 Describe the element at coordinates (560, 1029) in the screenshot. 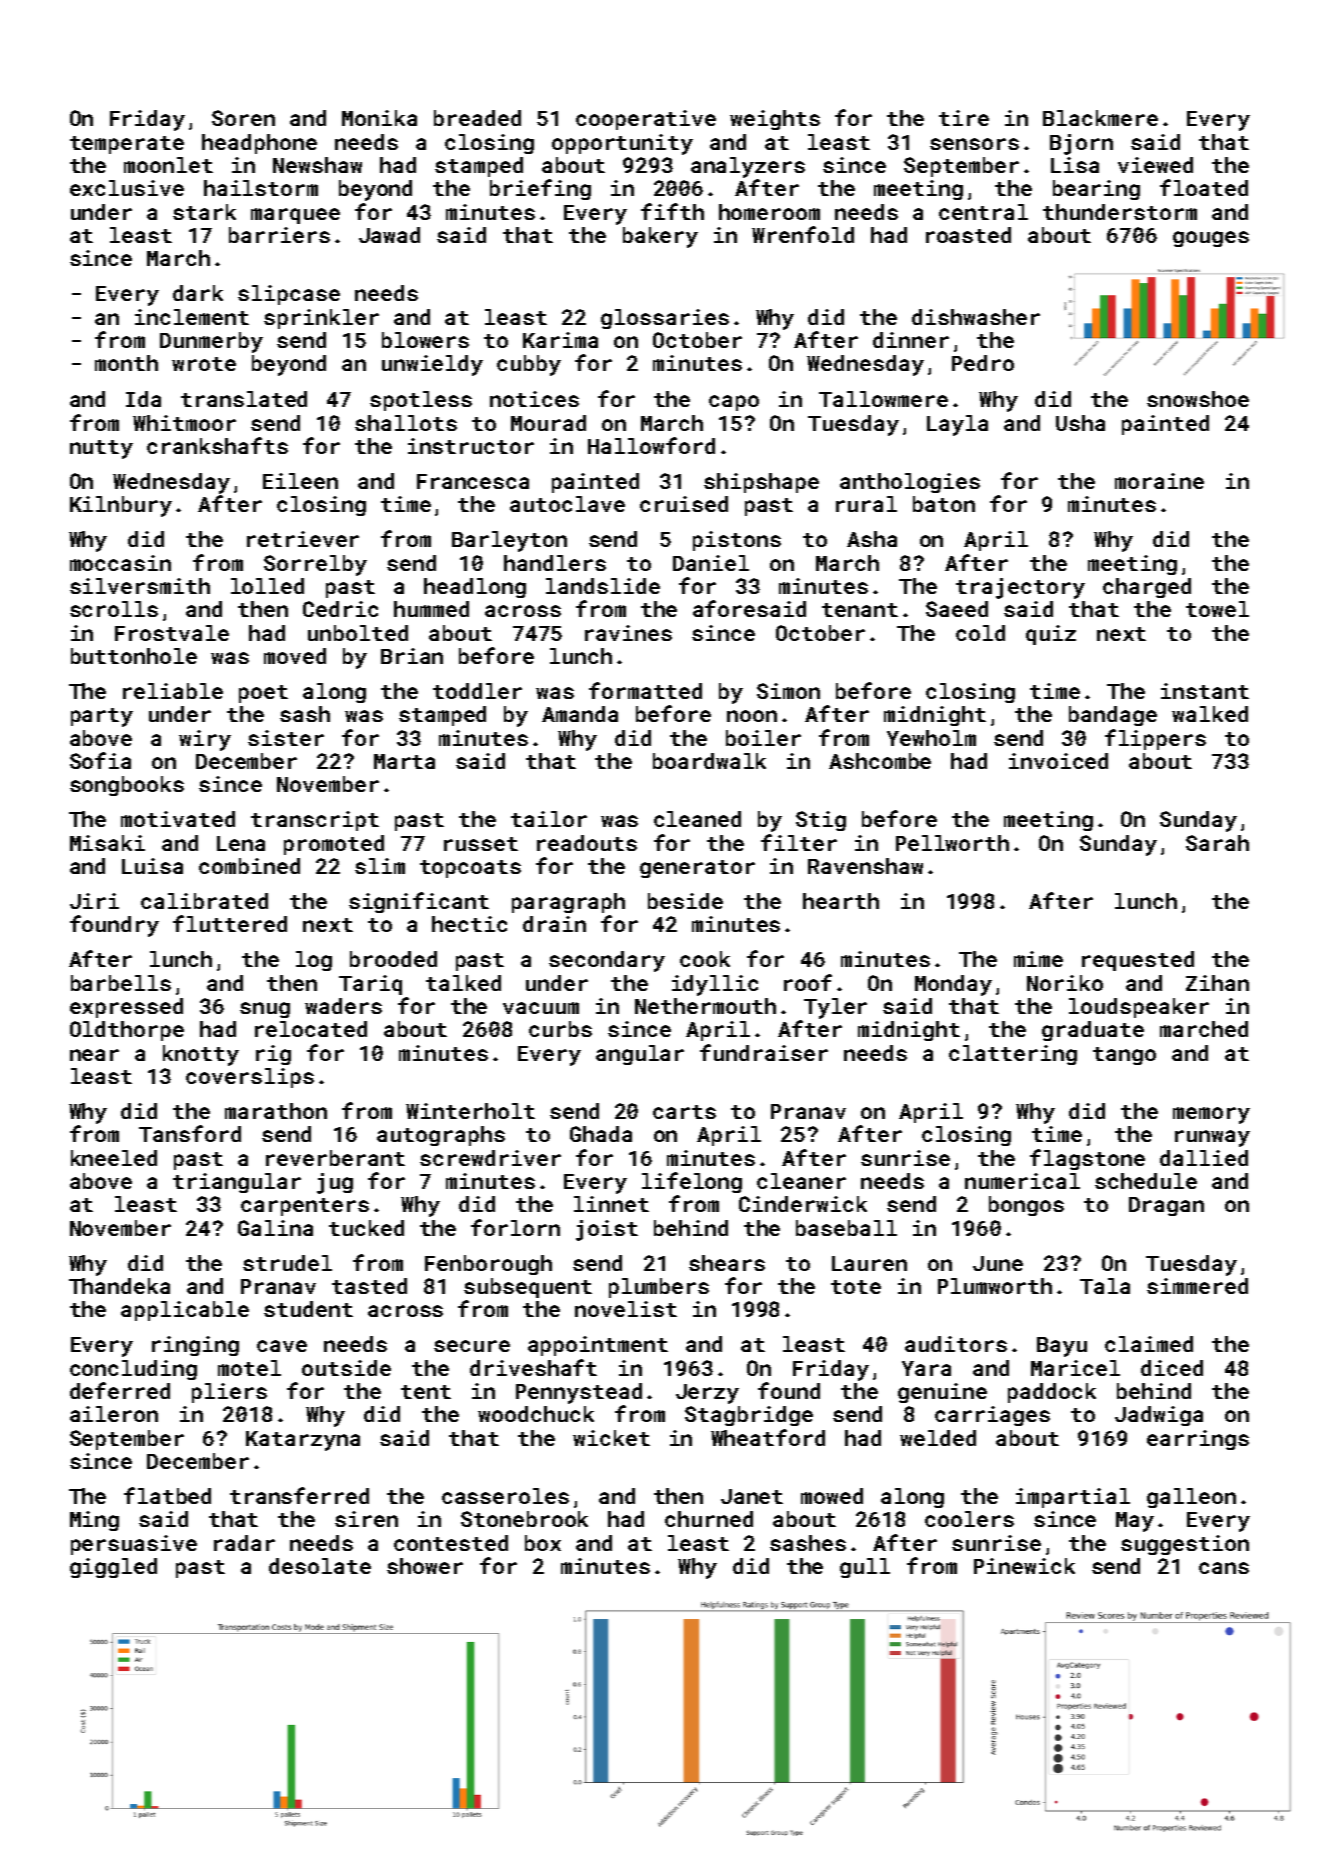

I see `curbs` at that location.
